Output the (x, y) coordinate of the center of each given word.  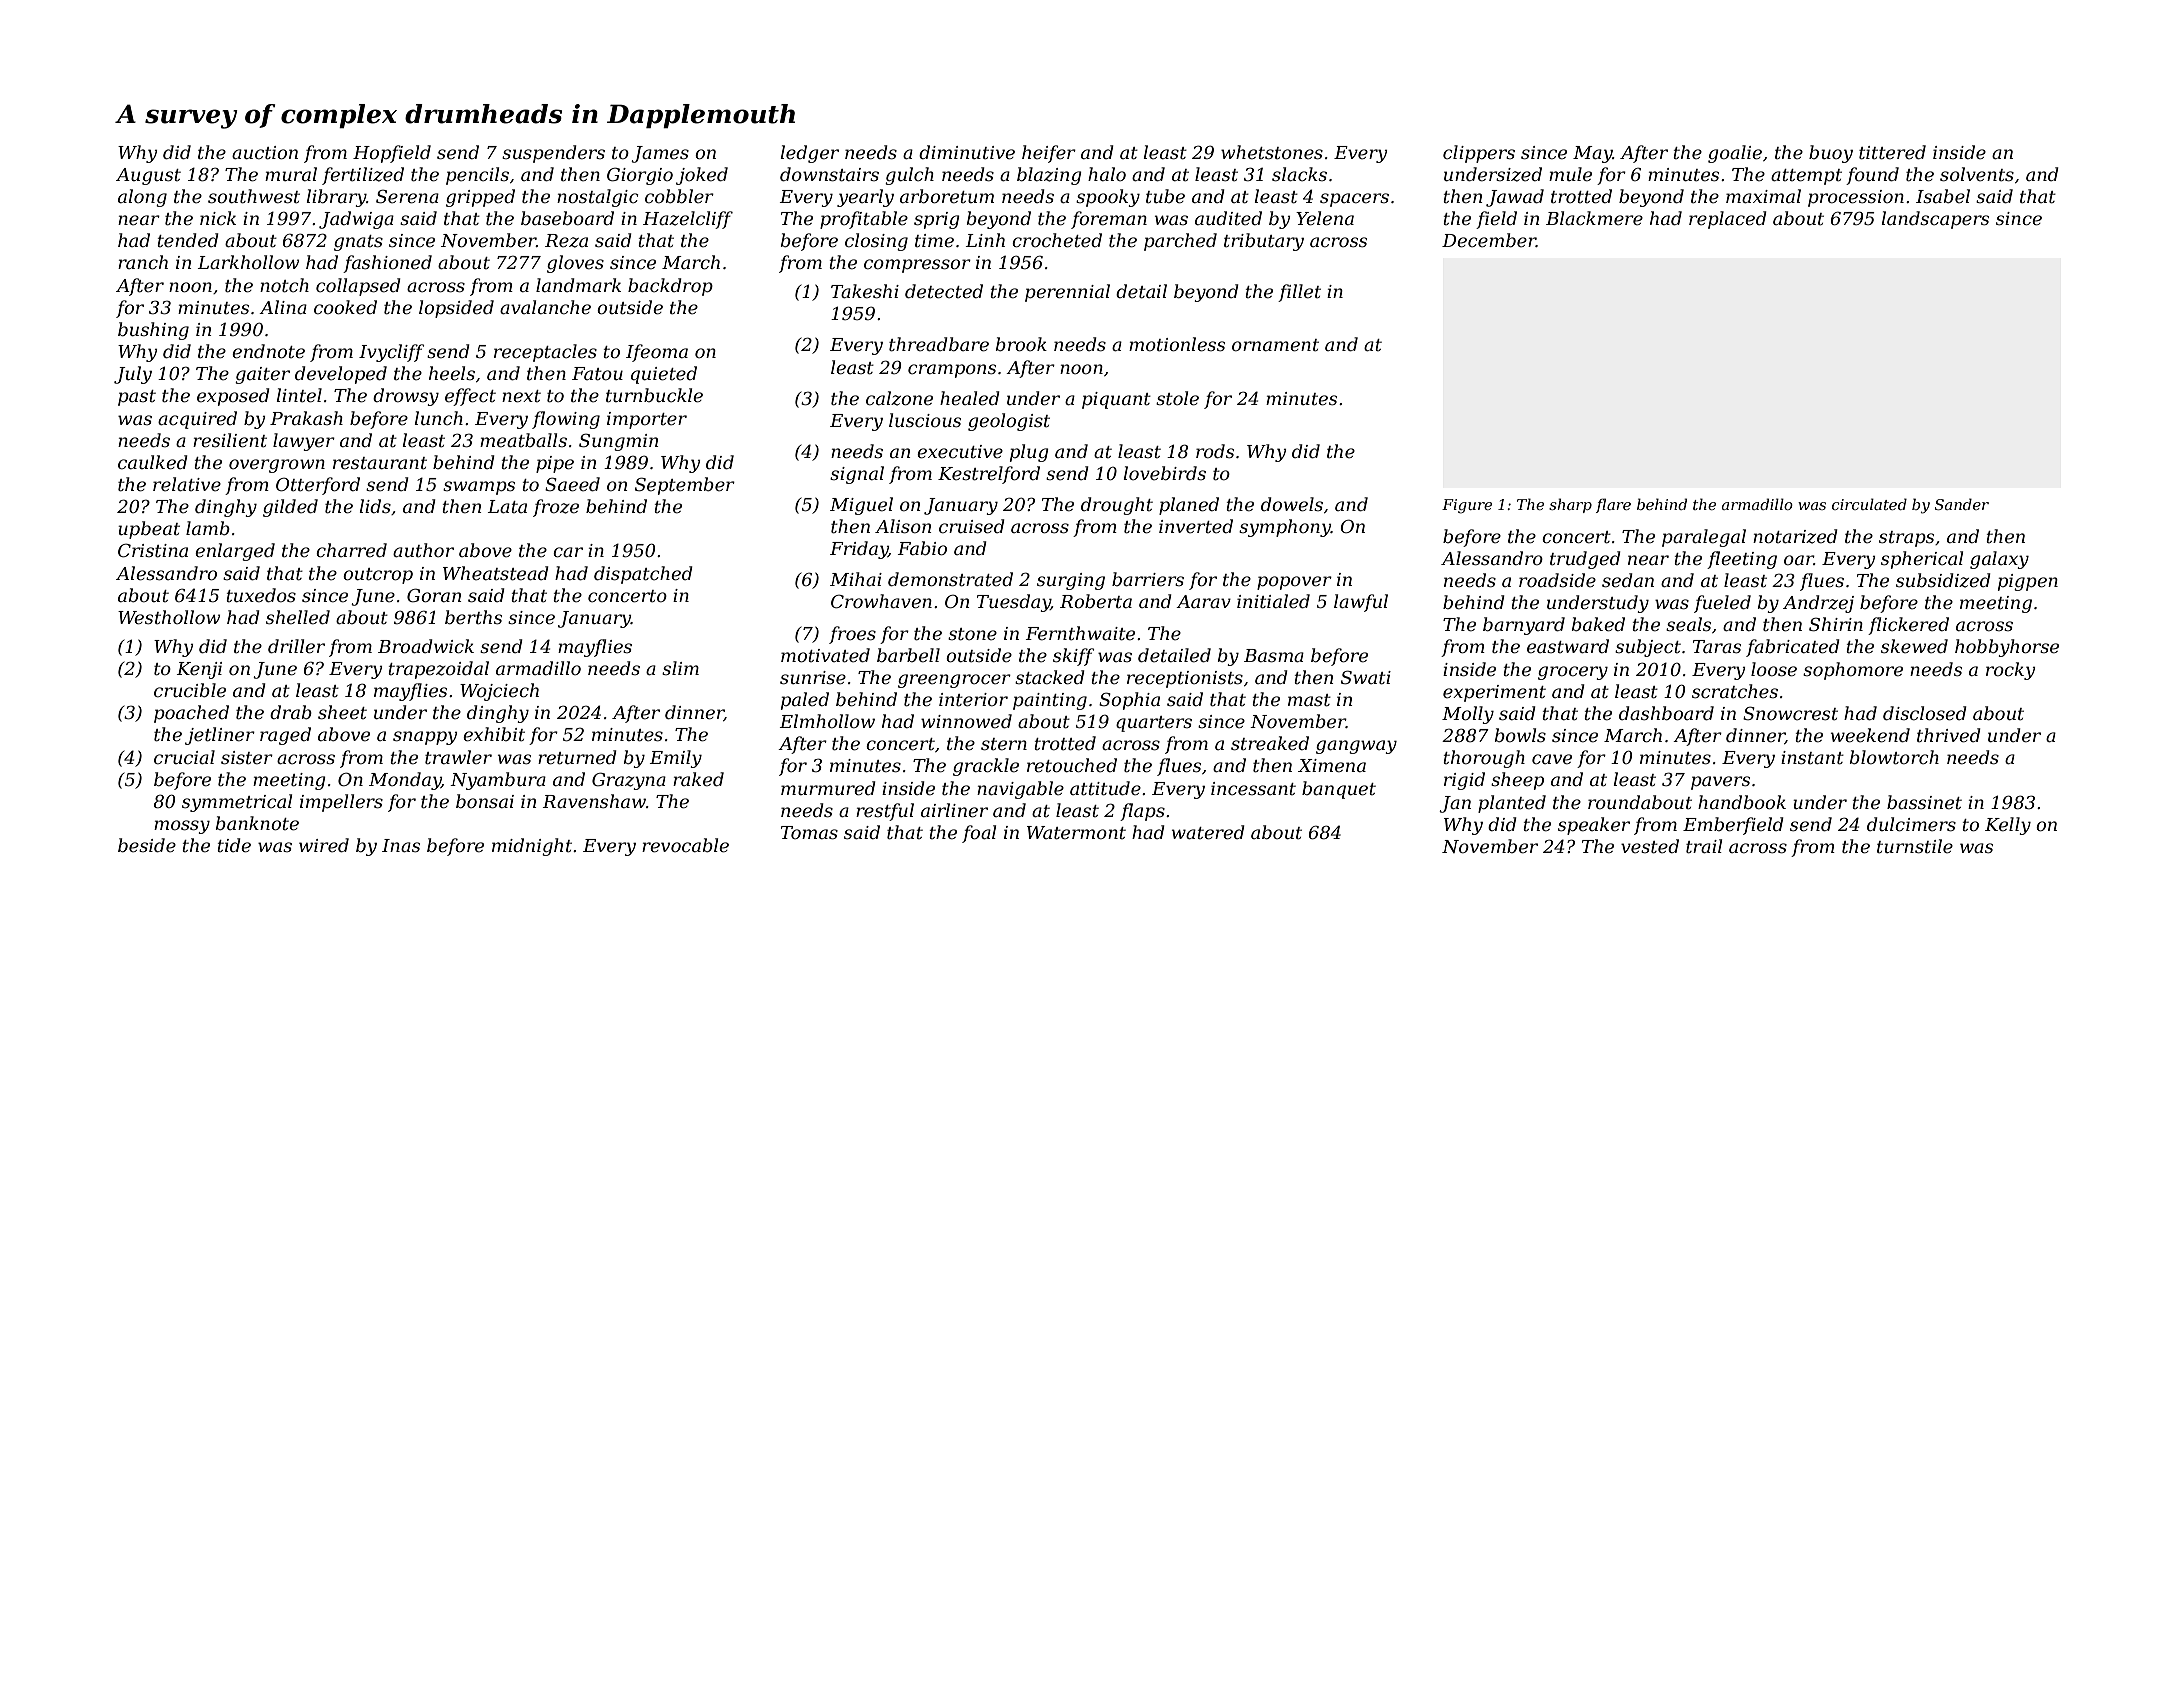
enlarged (235, 552)
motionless (1177, 344)
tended (188, 240)
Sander (1962, 504)
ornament (1275, 345)
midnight (532, 847)
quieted (664, 375)
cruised (972, 526)
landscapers (1935, 220)
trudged (1585, 560)
